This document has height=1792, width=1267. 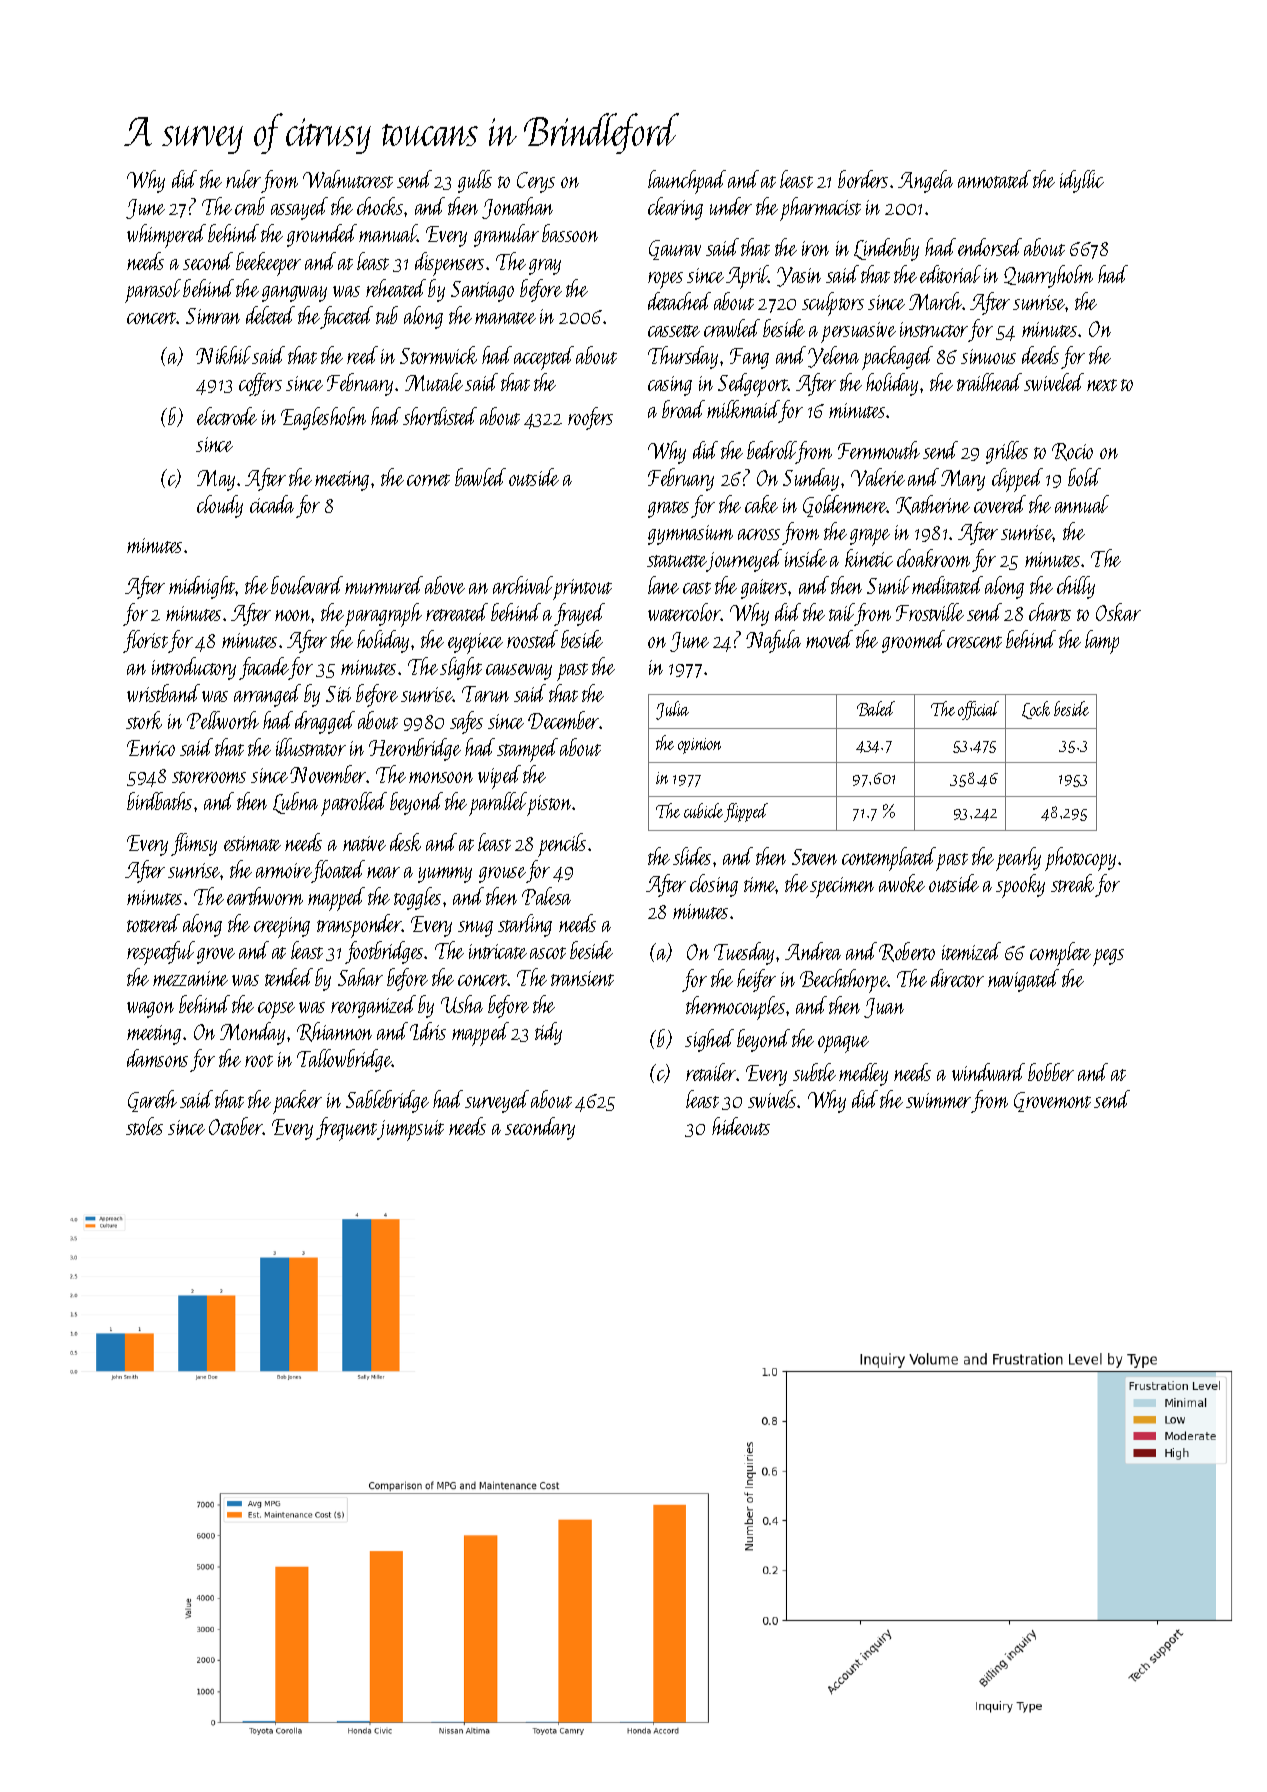 What do you see at coordinates (161, 953) in the document?
I see `respectful` at bounding box center [161, 953].
